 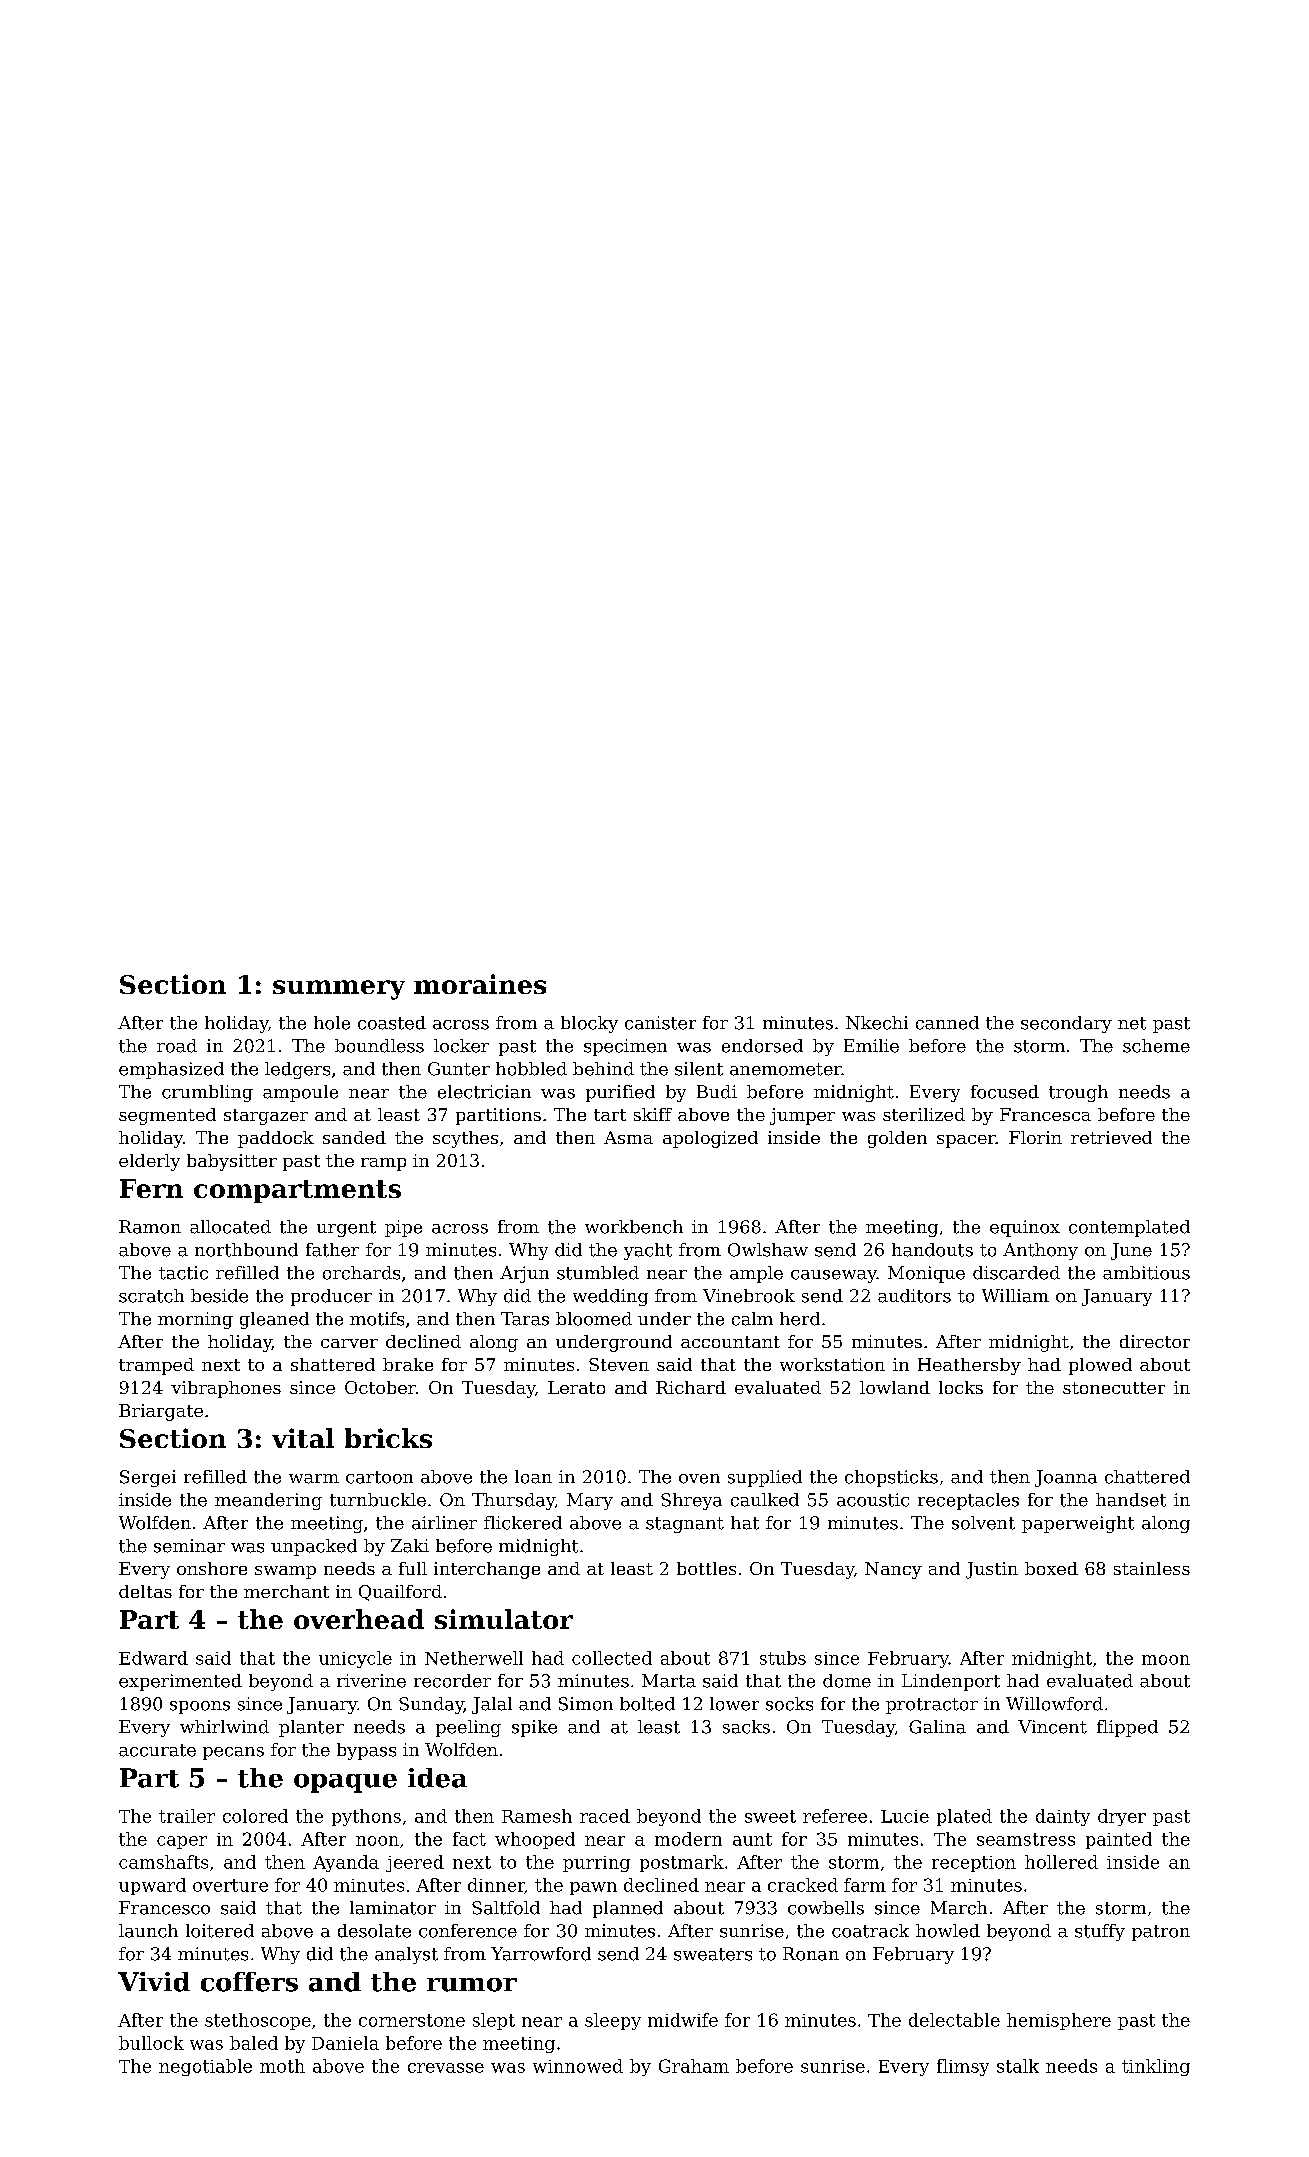 What do you see at coordinates (625, 1047) in the document?
I see `specimen` at bounding box center [625, 1047].
